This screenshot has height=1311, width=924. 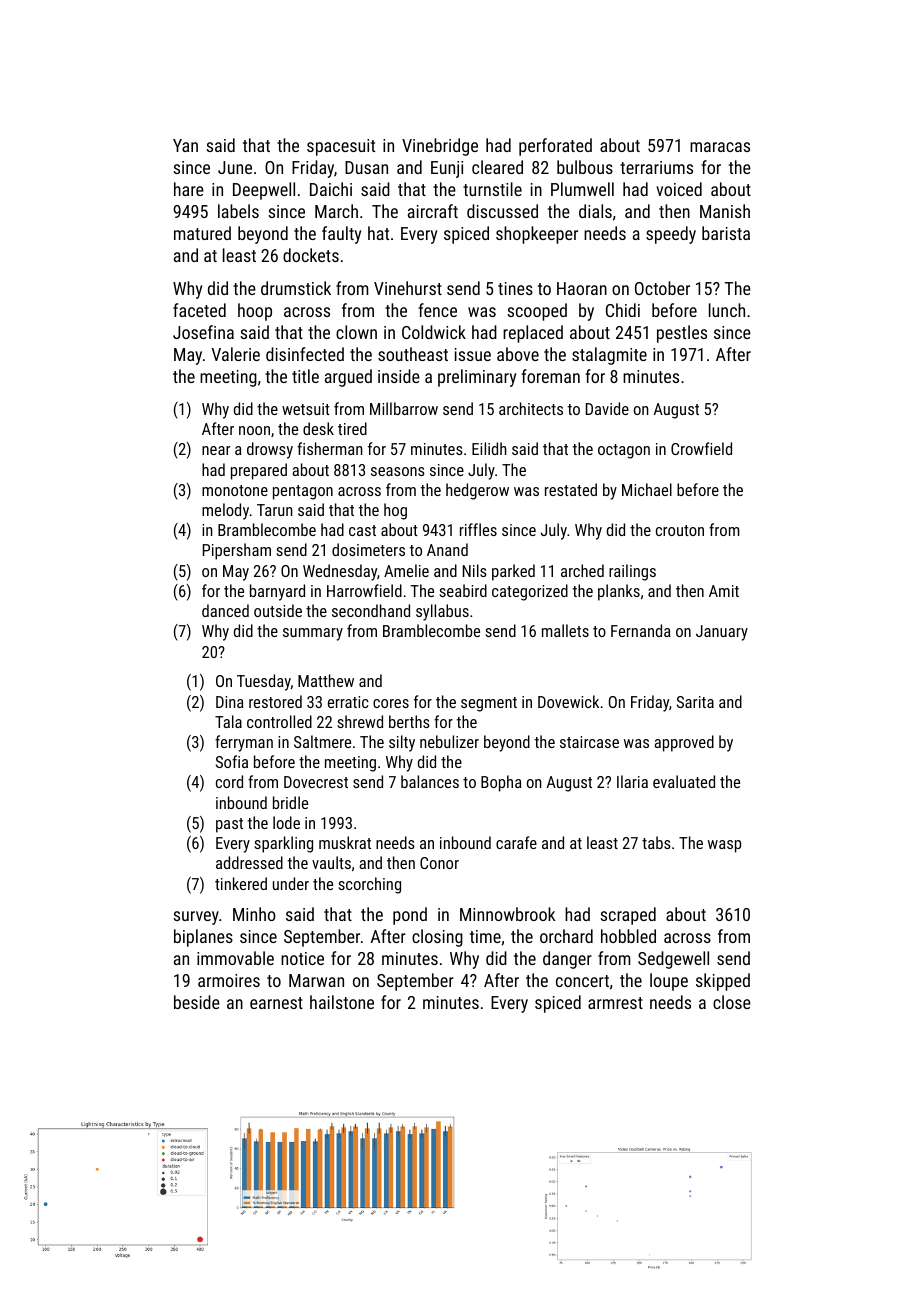 What do you see at coordinates (406, 570) in the screenshot?
I see `Amelie` at bounding box center [406, 570].
